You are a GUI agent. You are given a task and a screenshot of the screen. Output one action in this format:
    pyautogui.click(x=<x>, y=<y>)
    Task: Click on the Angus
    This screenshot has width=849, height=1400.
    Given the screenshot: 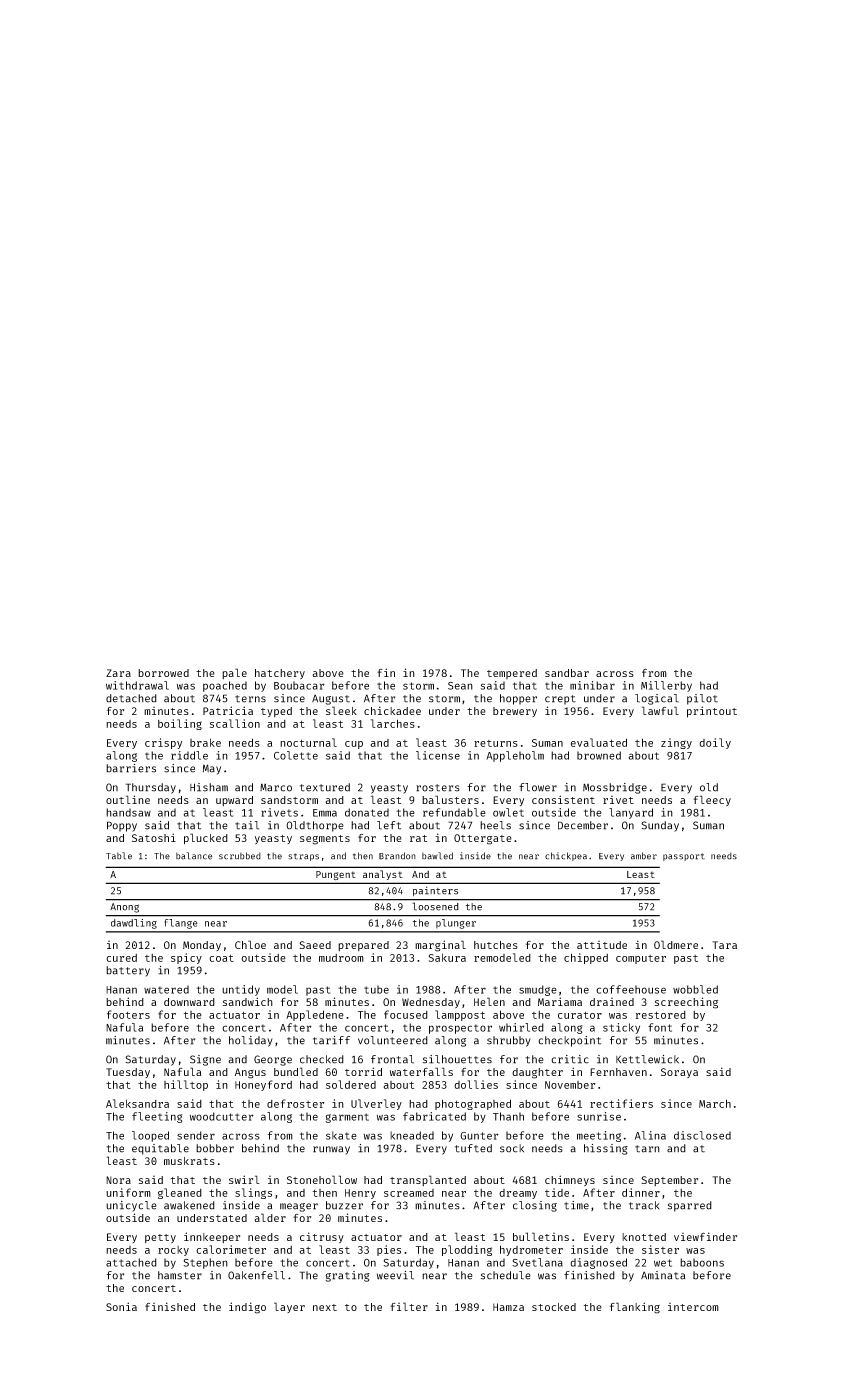 What is the action you would take?
    pyautogui.click(x=250, y=1073)
